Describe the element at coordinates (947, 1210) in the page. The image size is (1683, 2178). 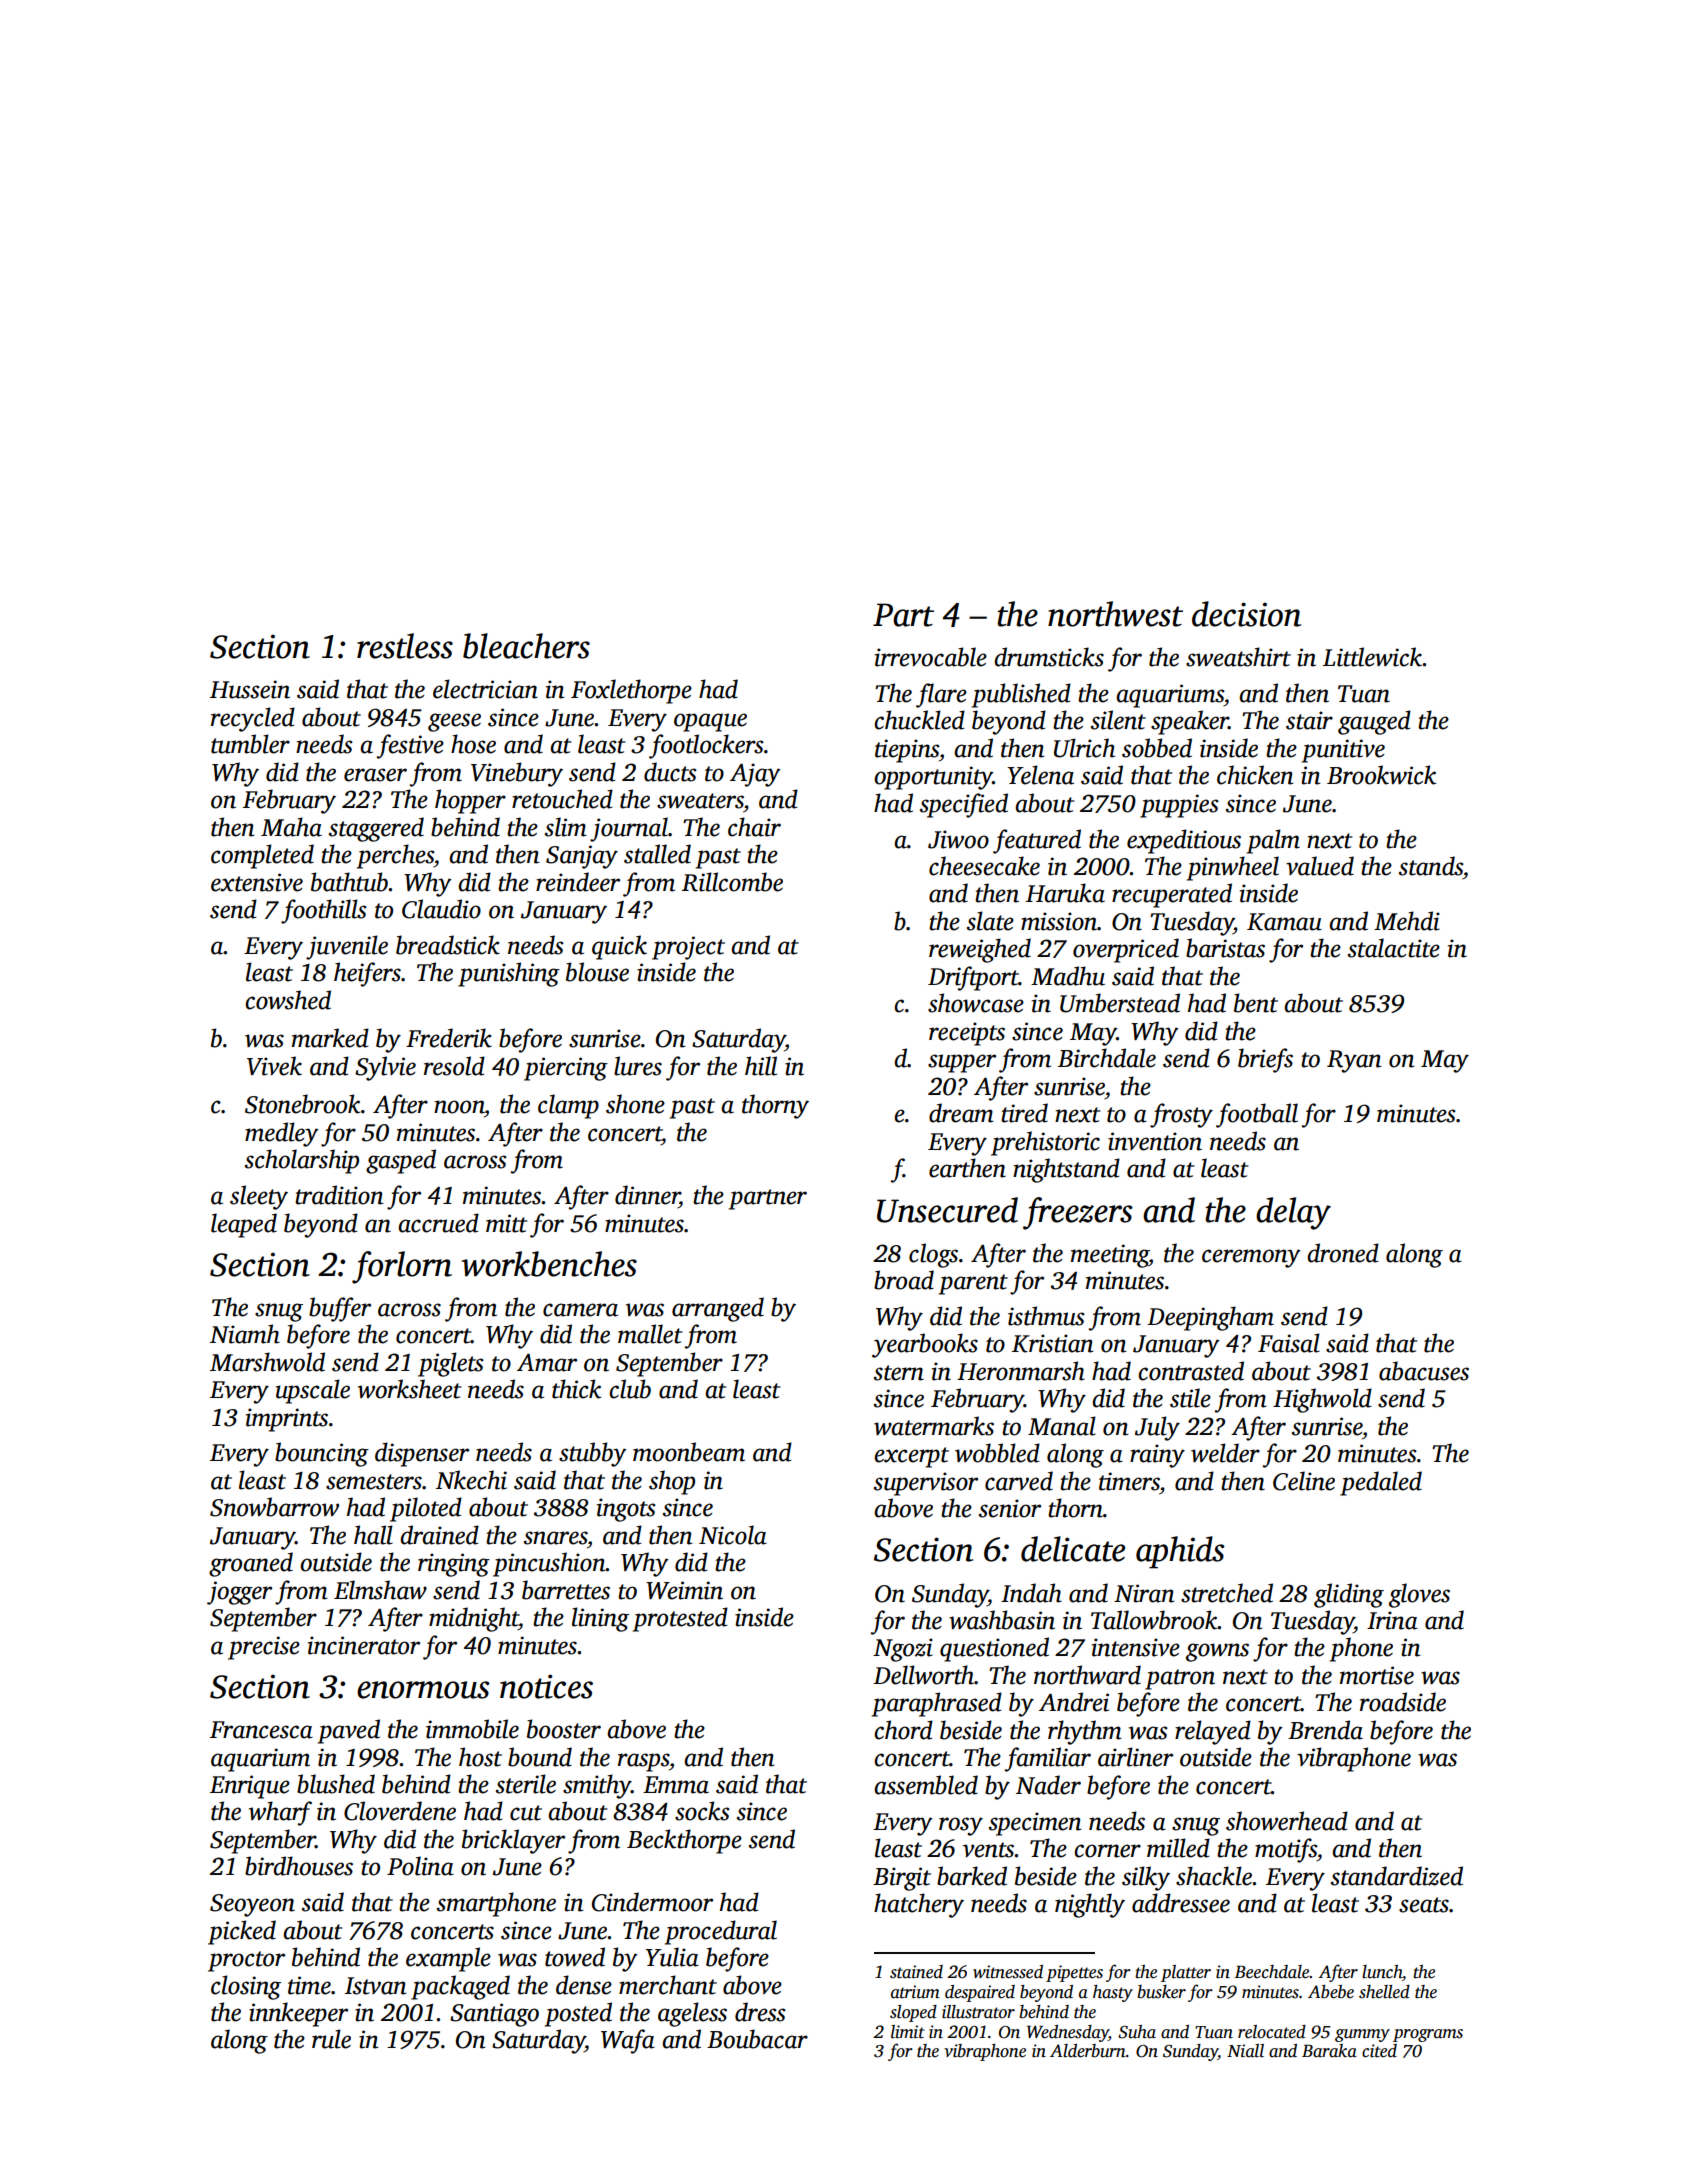
I see `Unsecured` at that location.
